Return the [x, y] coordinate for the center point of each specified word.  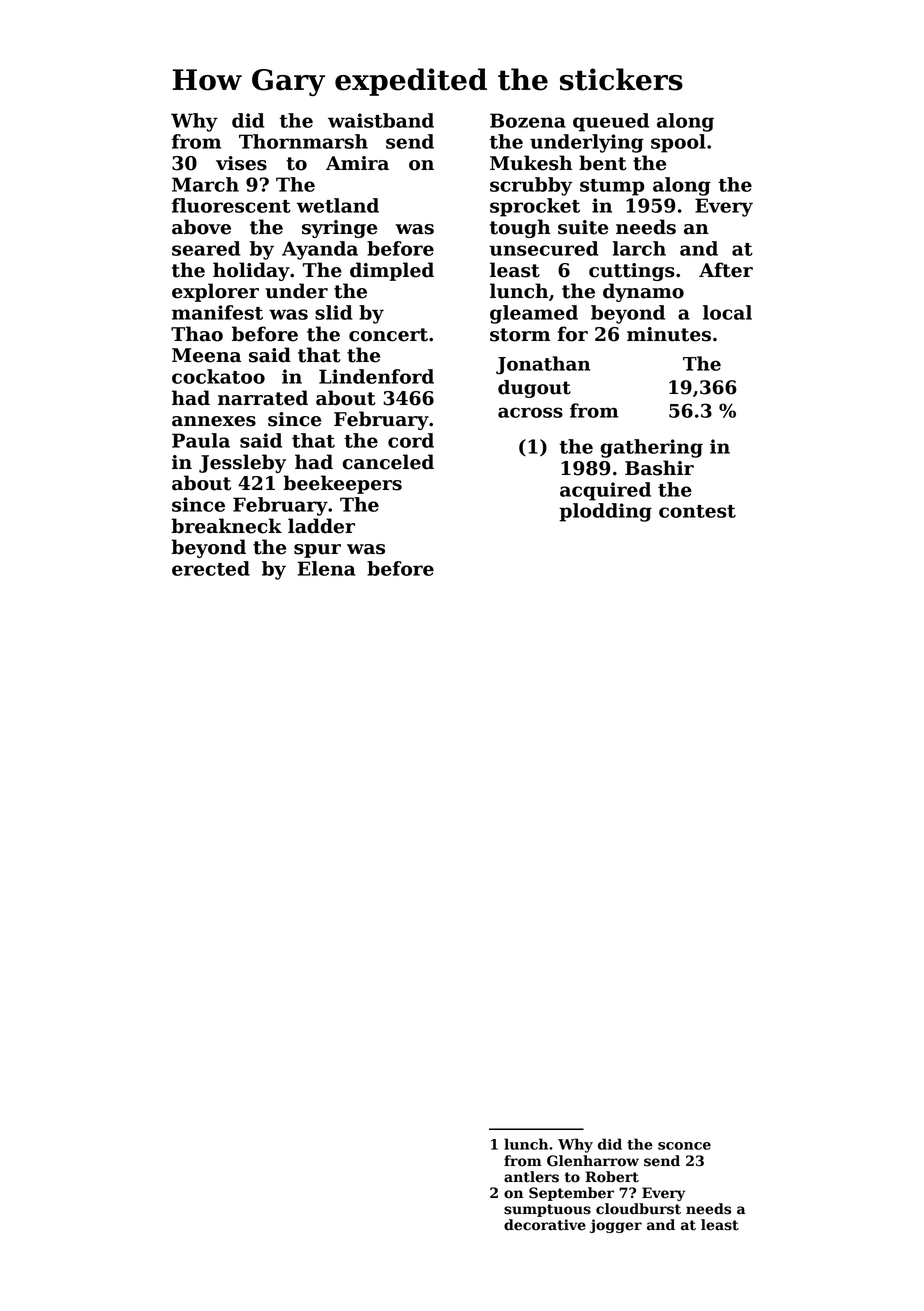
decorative [545, 1225]
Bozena [528, 120]
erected [211, 568]
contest [697, 511]
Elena [326, 568]
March [205, 184]
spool [678, 143]
